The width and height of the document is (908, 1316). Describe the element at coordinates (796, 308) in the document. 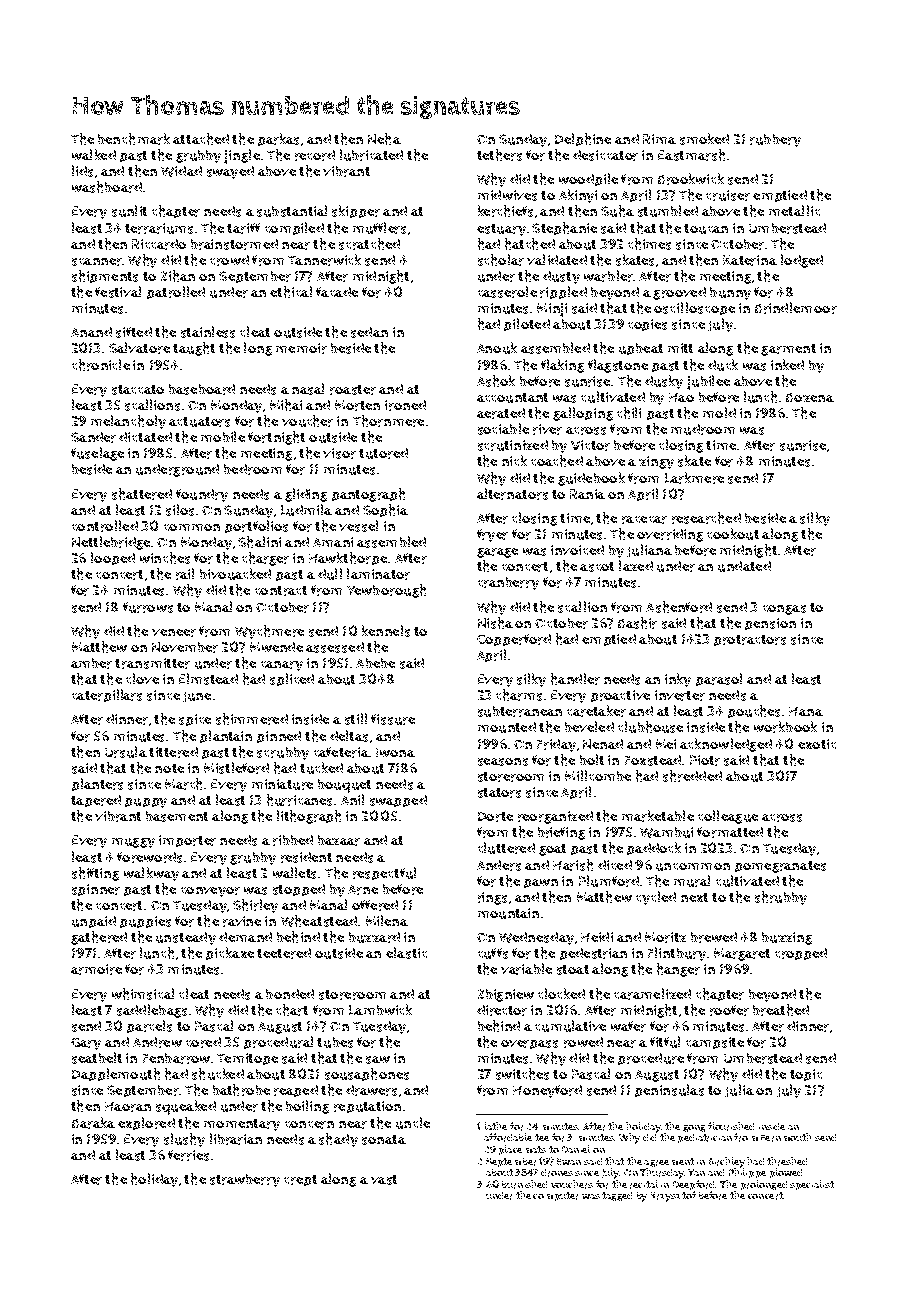

I see `Brindlemoor` at that location.
